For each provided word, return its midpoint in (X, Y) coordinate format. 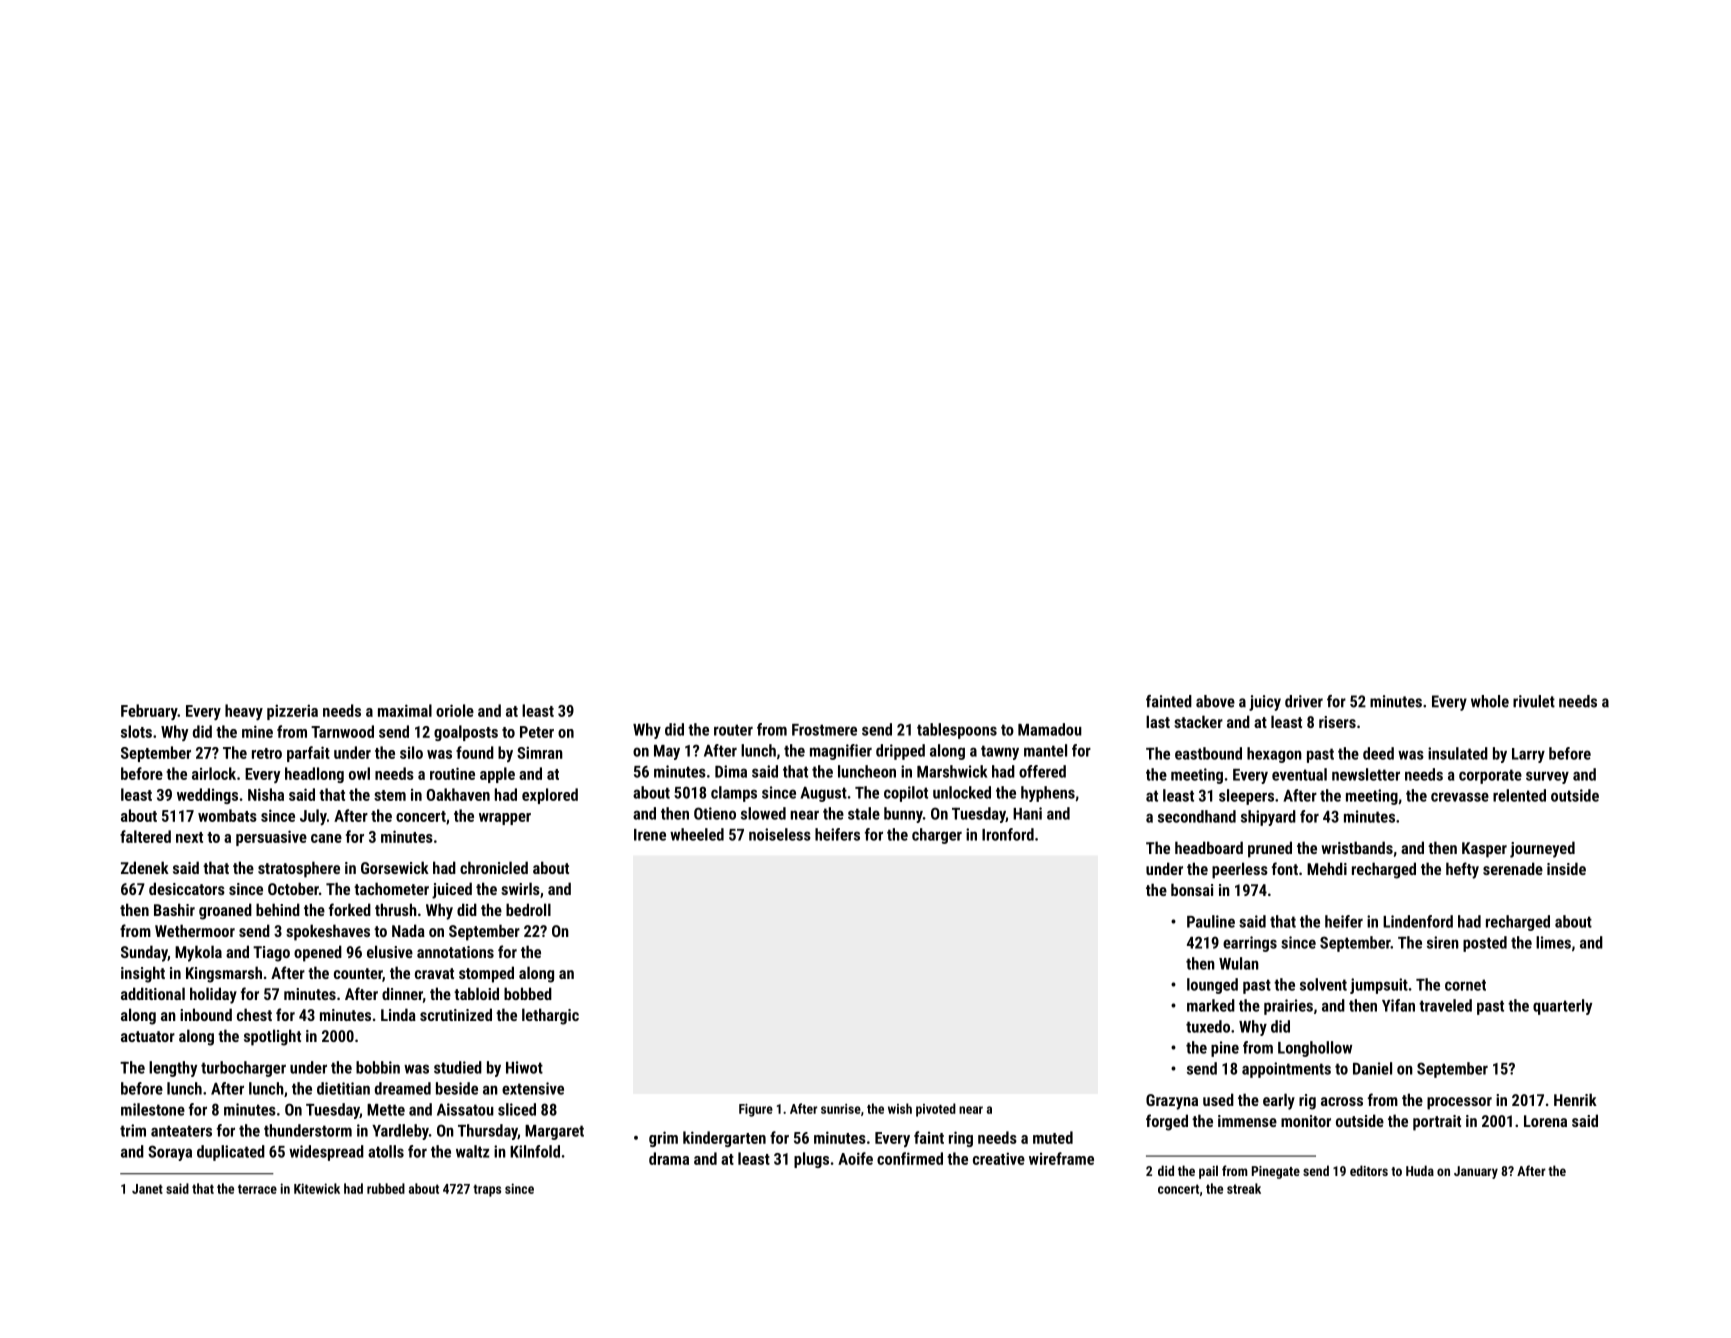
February (149, 712)
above (1215, 701)
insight (143, 974)
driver (1304, 701)
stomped (486, 974)
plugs (811, 1160)
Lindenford (1418, 921)
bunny (903, 815)
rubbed (386, 1188)
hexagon (1274, 755)
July (313, 817)
